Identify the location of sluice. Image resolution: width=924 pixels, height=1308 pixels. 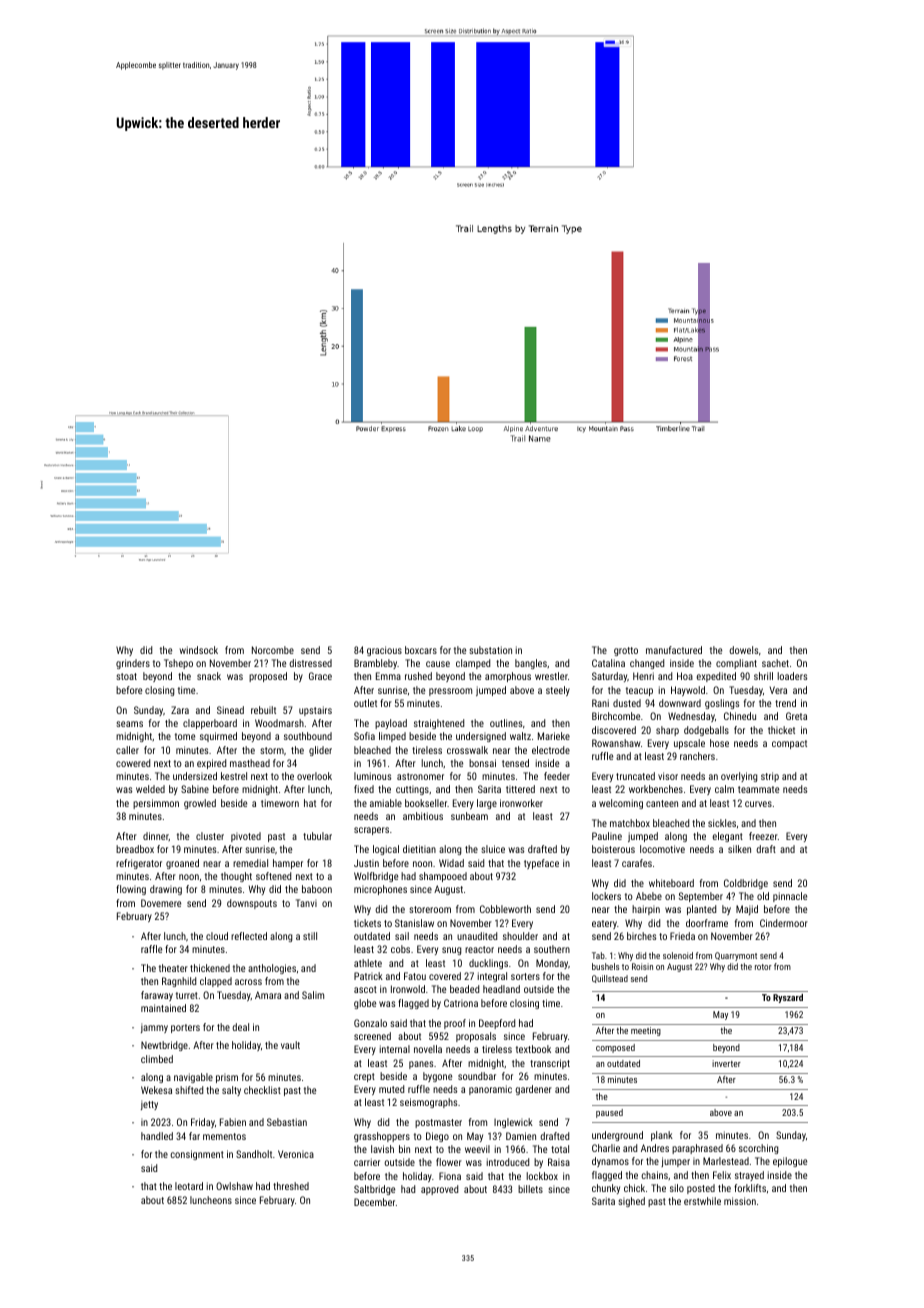
(493, 849).
